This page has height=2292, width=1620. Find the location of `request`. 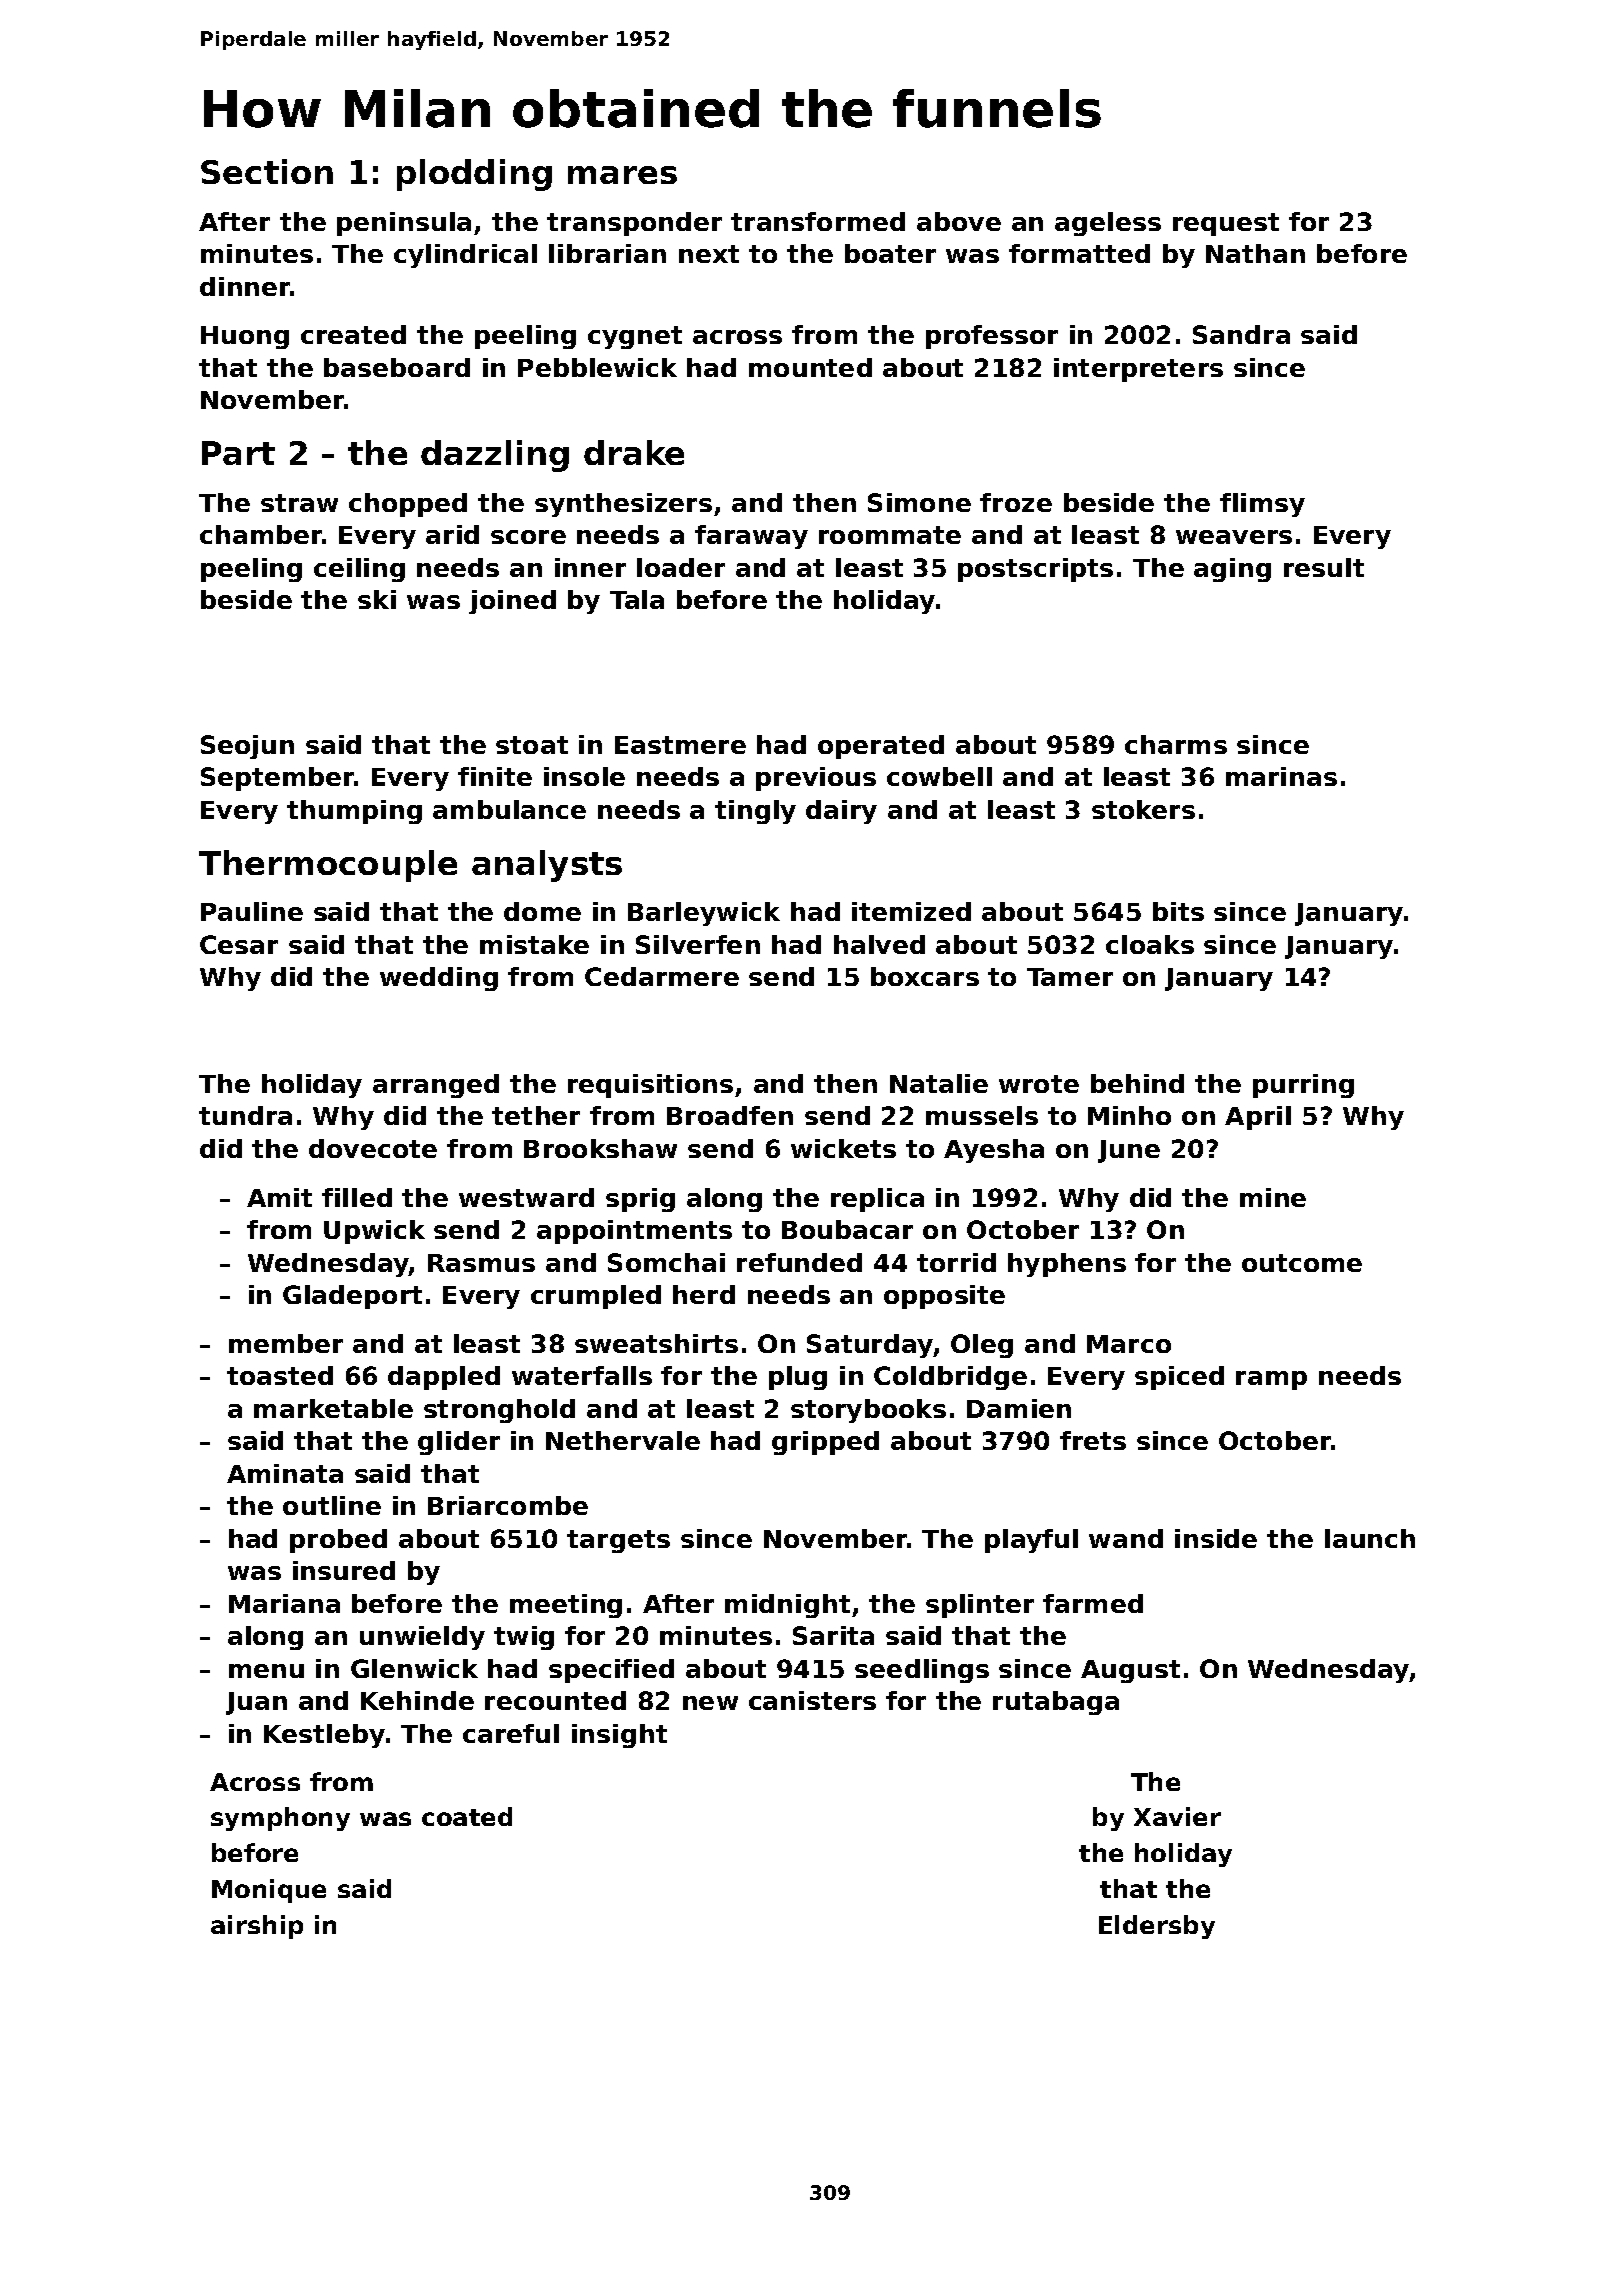

request is located at coordinates (1226, 224).
